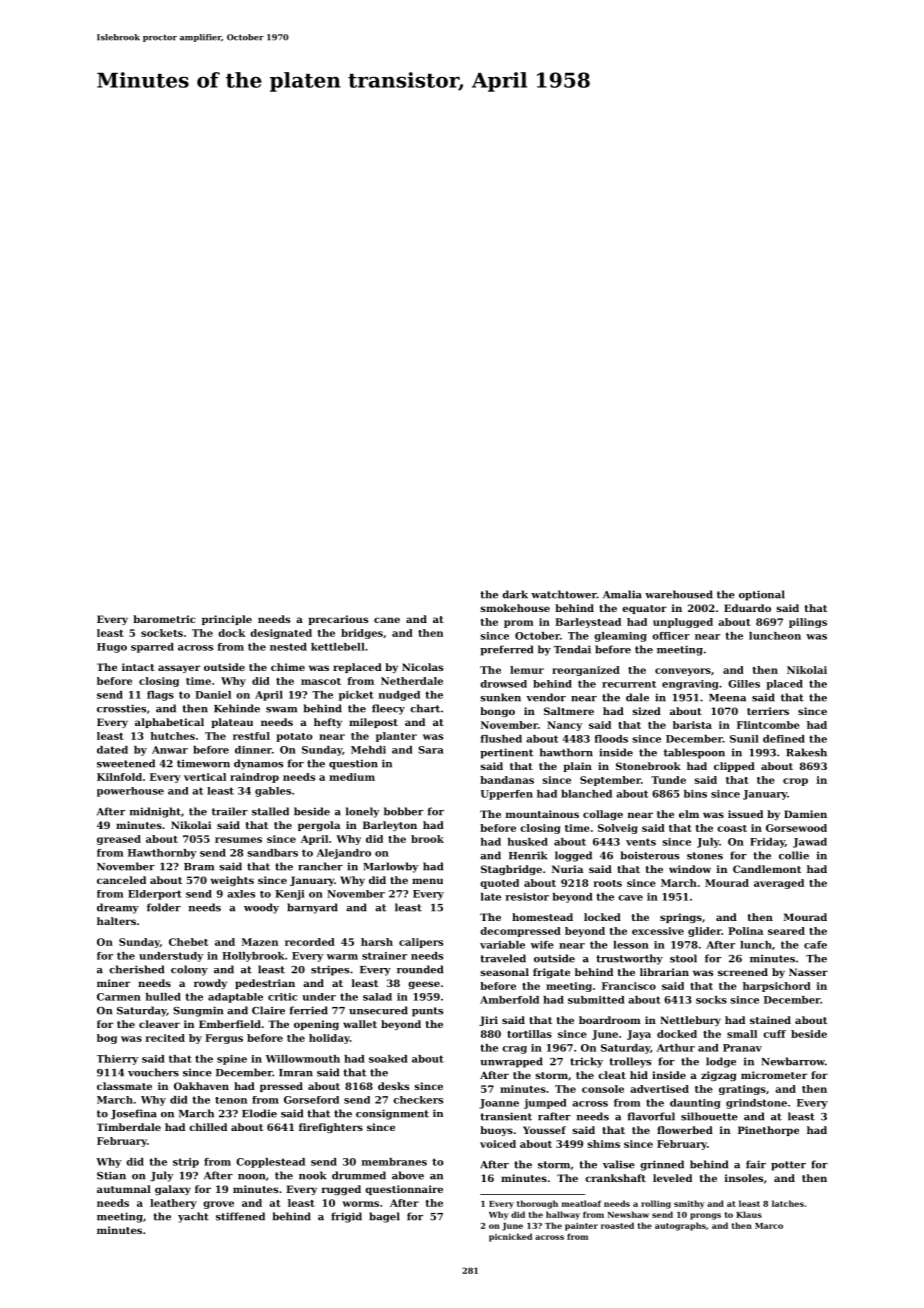  What do you see at coordinates (387, 620) in the page?
I see `cane` at bounding box center [387, 620].
